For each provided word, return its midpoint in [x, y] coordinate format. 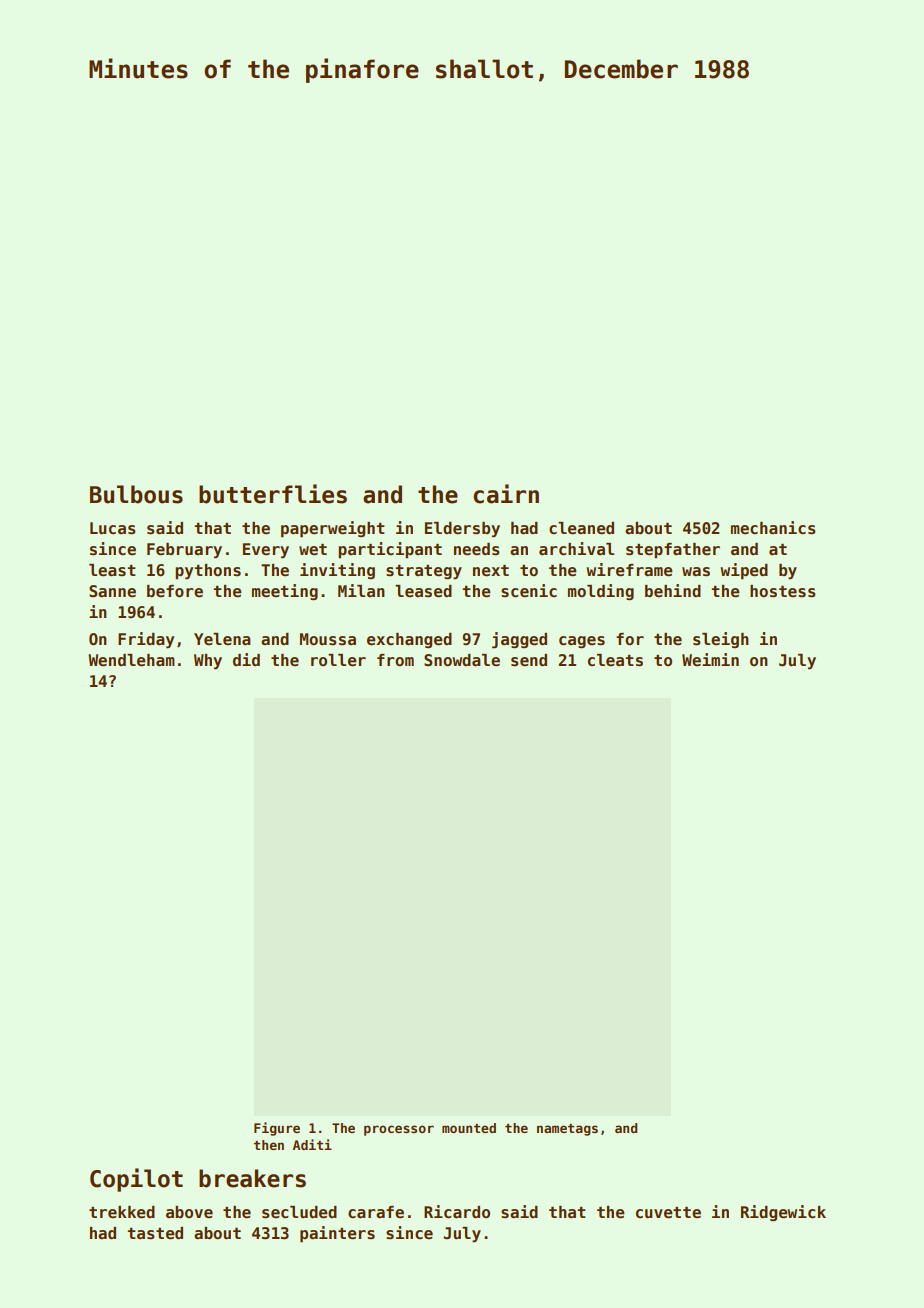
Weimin [710, 660]
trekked [122, 1212]
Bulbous [136, 494]
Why [208, 662]
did [246, 659]
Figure [277, 1129]
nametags [567, 1130]
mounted [469, 1128]
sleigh [721, 640]
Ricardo [457, 1212]
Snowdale [462, 660]
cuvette [668, 1213]
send [529, 660]
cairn [506, 494]
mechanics [773, 528]
